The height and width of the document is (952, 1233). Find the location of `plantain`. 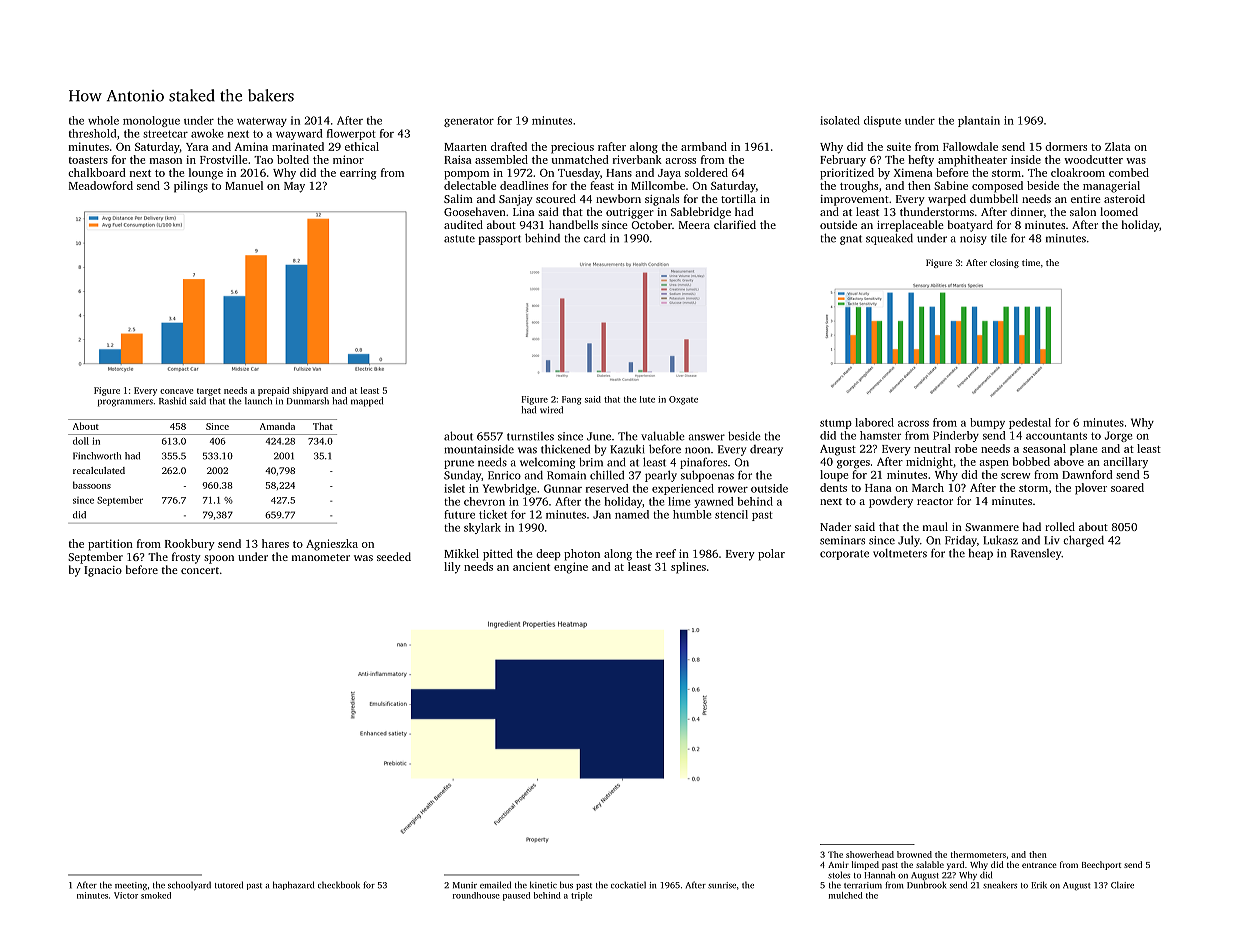

plantain is located at coordinates (979, 121).
